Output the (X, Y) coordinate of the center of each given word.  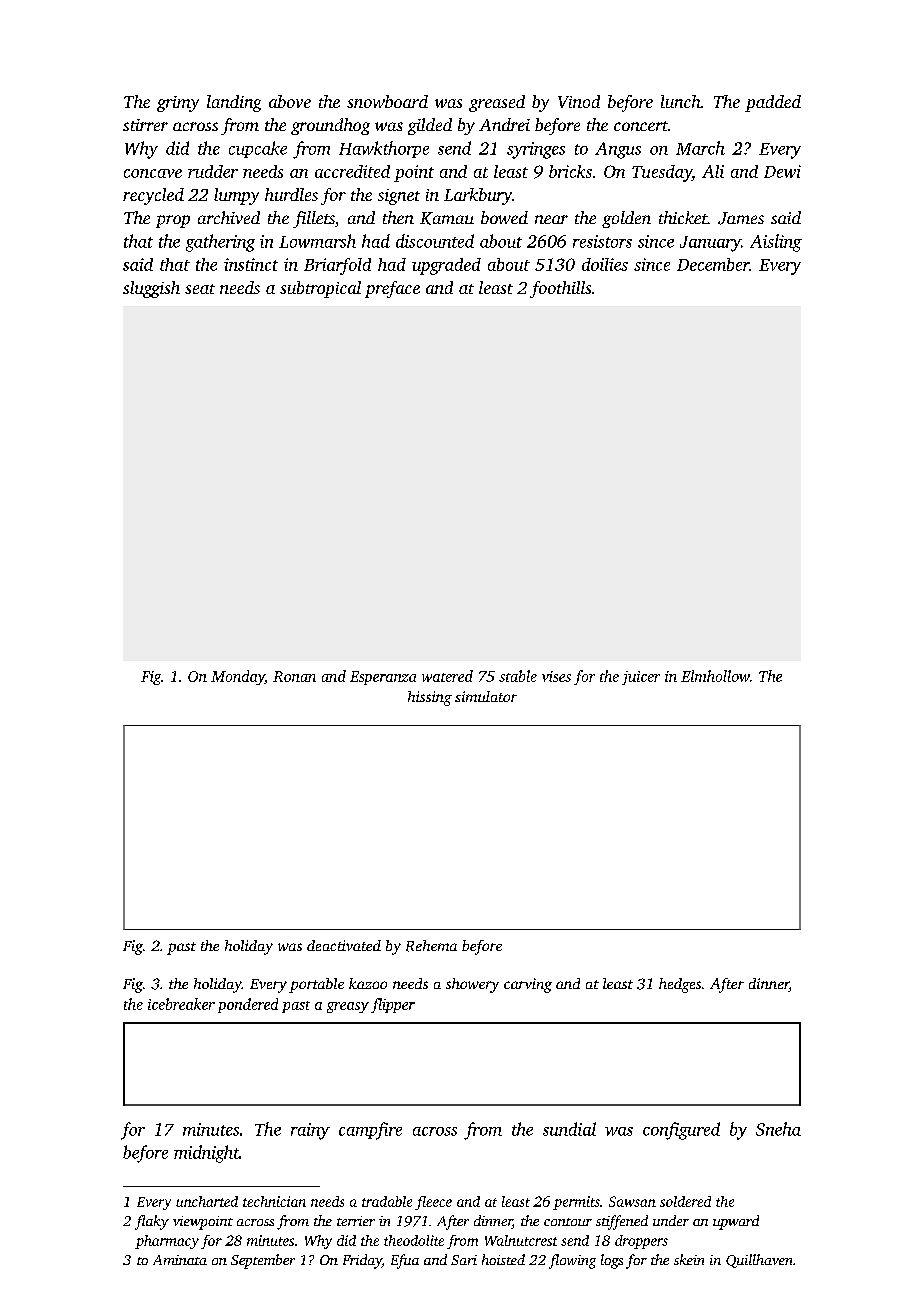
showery (472, 985)
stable (518, 676)
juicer (641, 678)
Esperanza (383, 678)
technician (274, 1201)
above (290, 101)
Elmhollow (715, 676)
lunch (681, 101)
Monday (238, 677)
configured (681, 1131)
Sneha (778, 1129)
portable (316, 985)
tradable (387, 1201)
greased (497, 103)
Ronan (294, 676)
